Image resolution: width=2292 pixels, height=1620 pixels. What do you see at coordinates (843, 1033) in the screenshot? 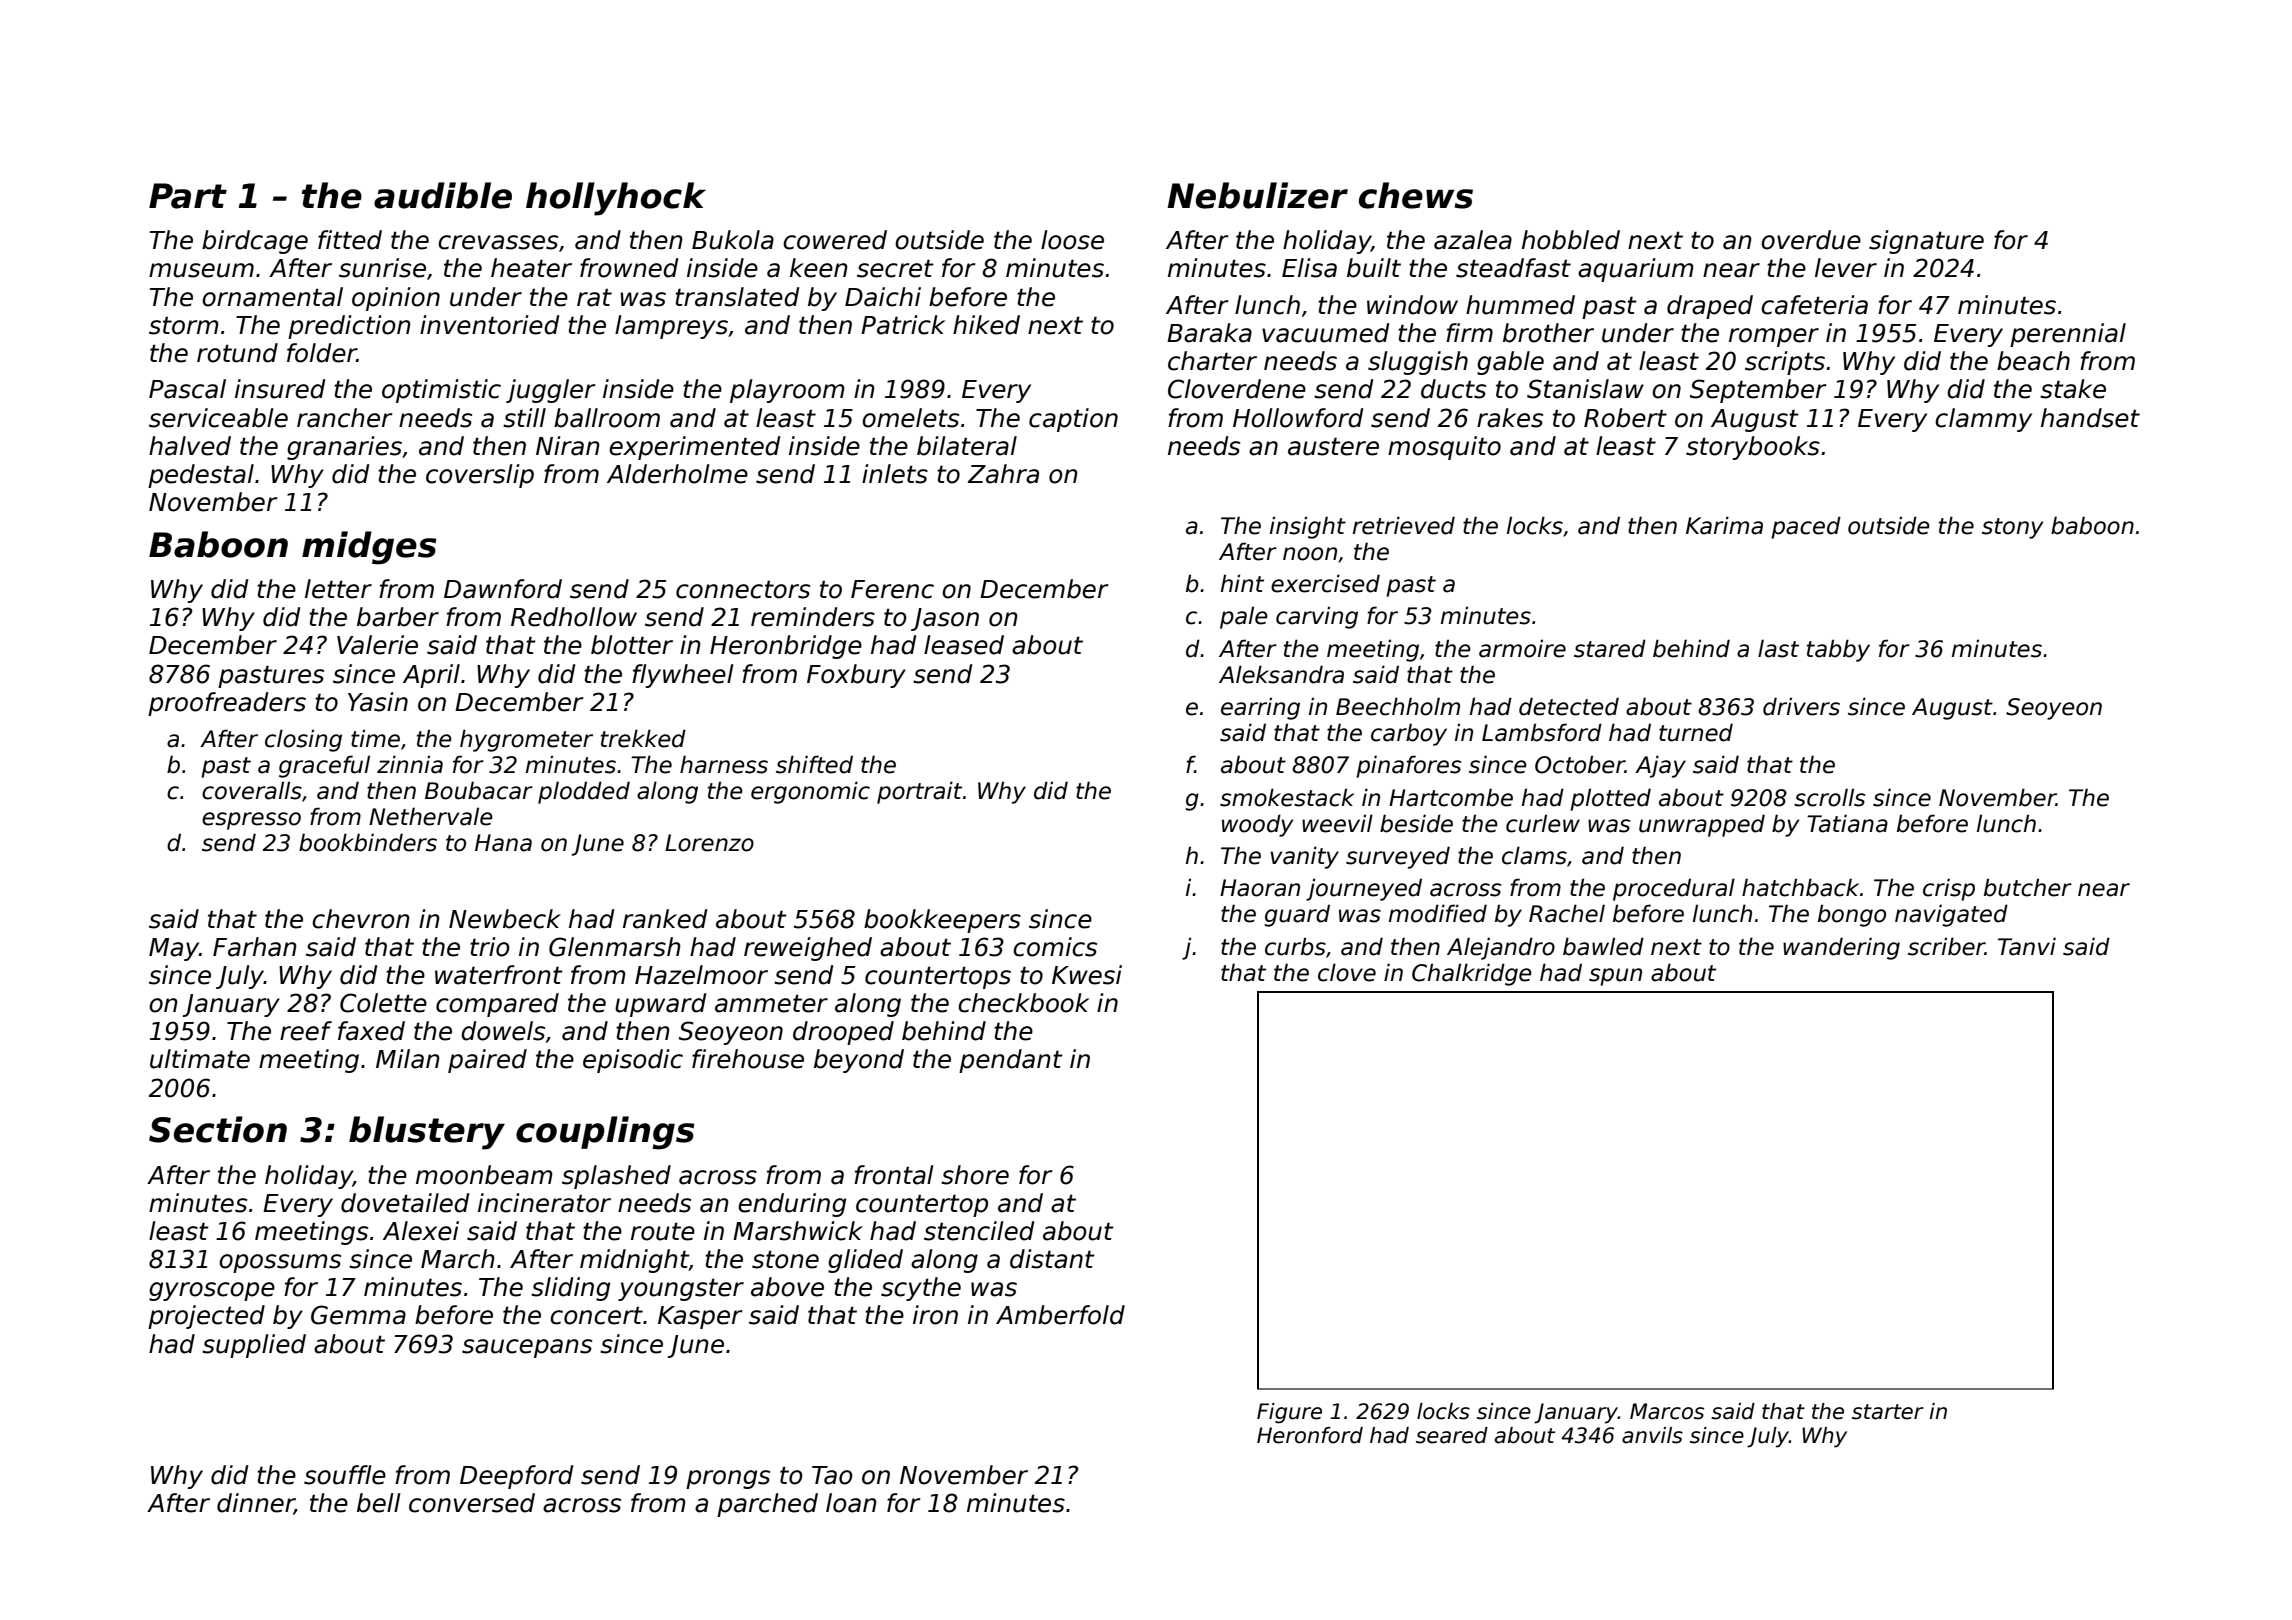
I see `drooped` at bounding box center [843, 1033].
